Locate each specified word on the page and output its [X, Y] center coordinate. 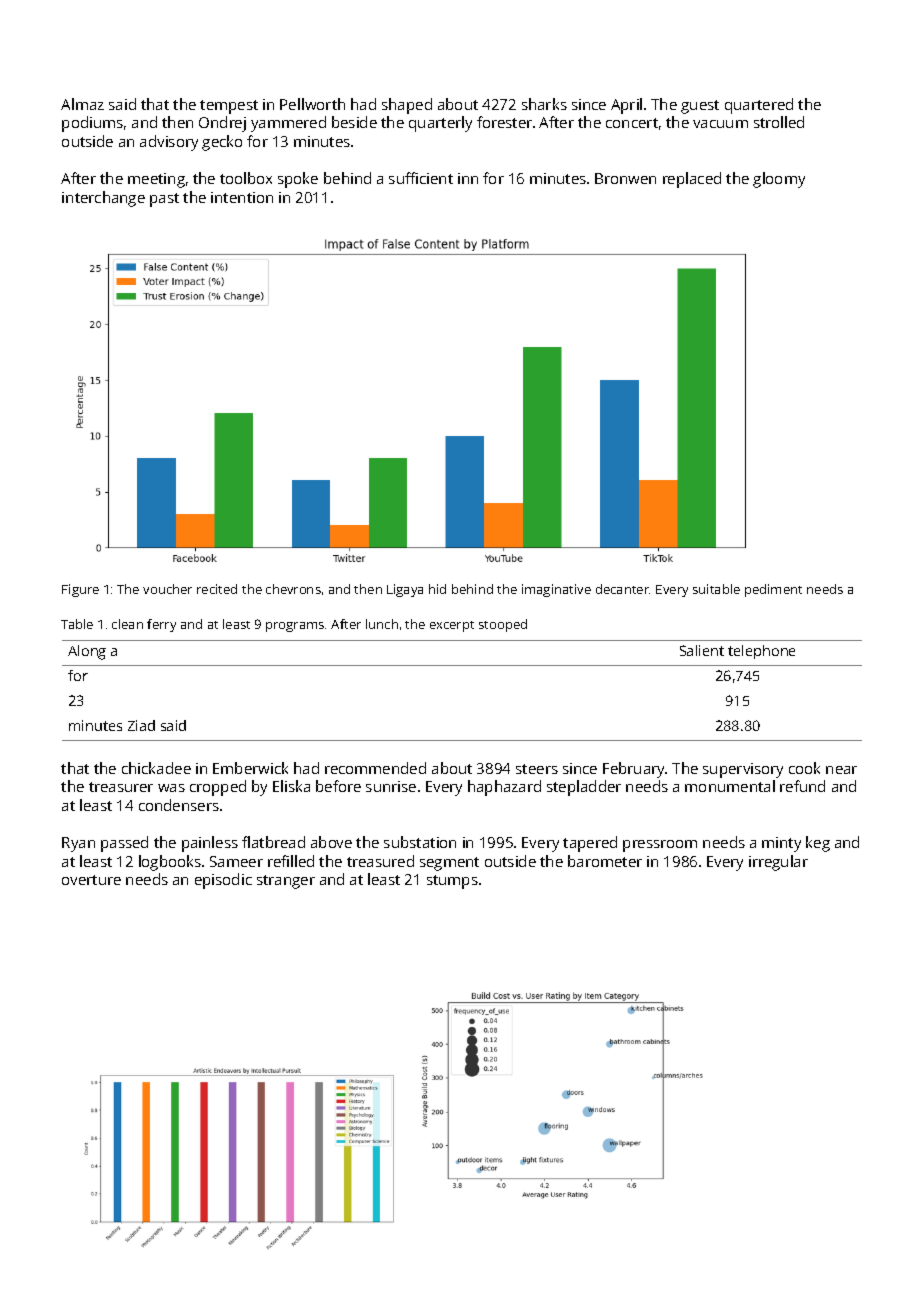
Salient [702, 650]
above [331, 842]
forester [504, 122]
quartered [759, 106]
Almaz [82, 104]
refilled [291, 861]
